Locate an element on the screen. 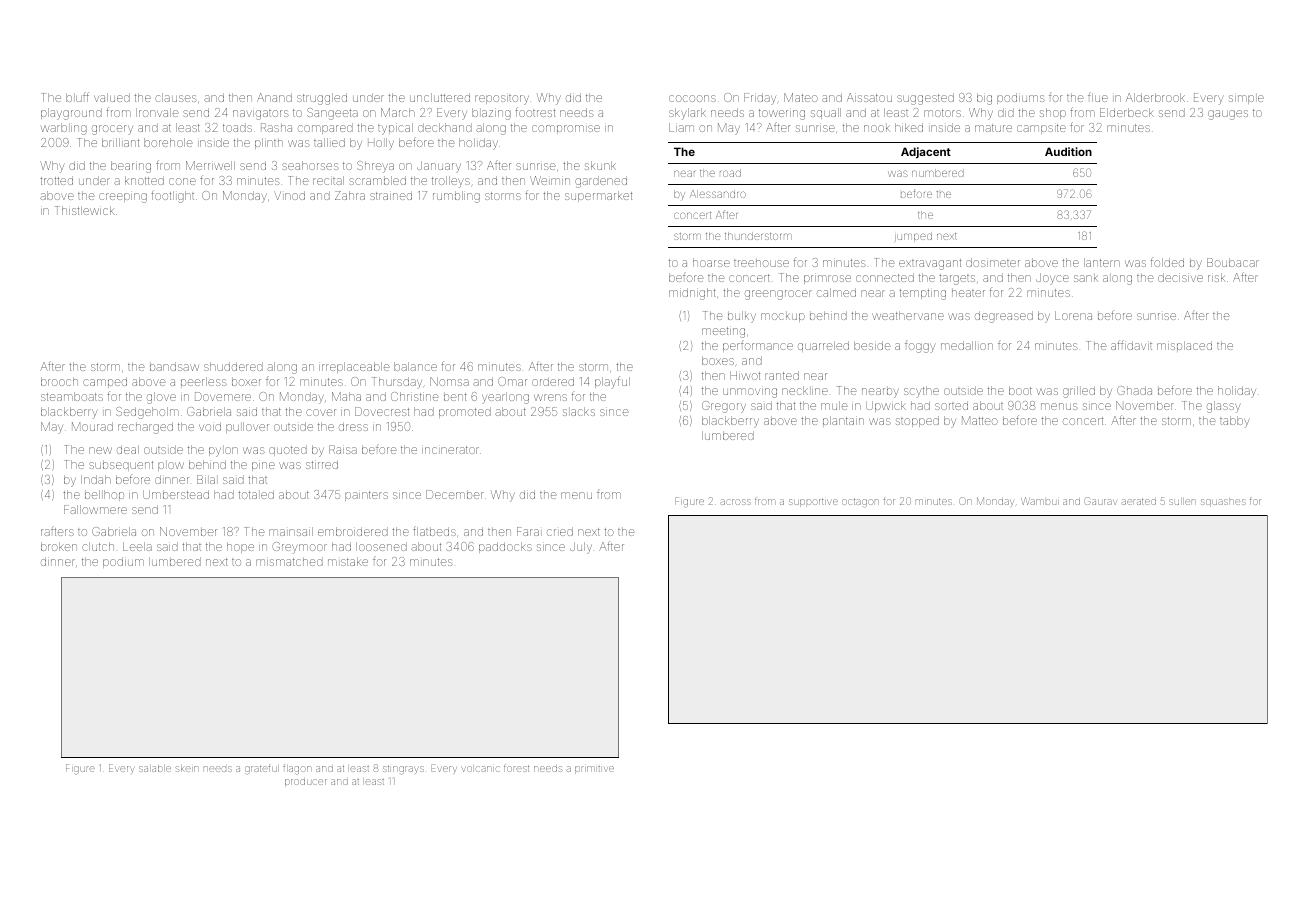  July is located at coordinates (581, 548).
